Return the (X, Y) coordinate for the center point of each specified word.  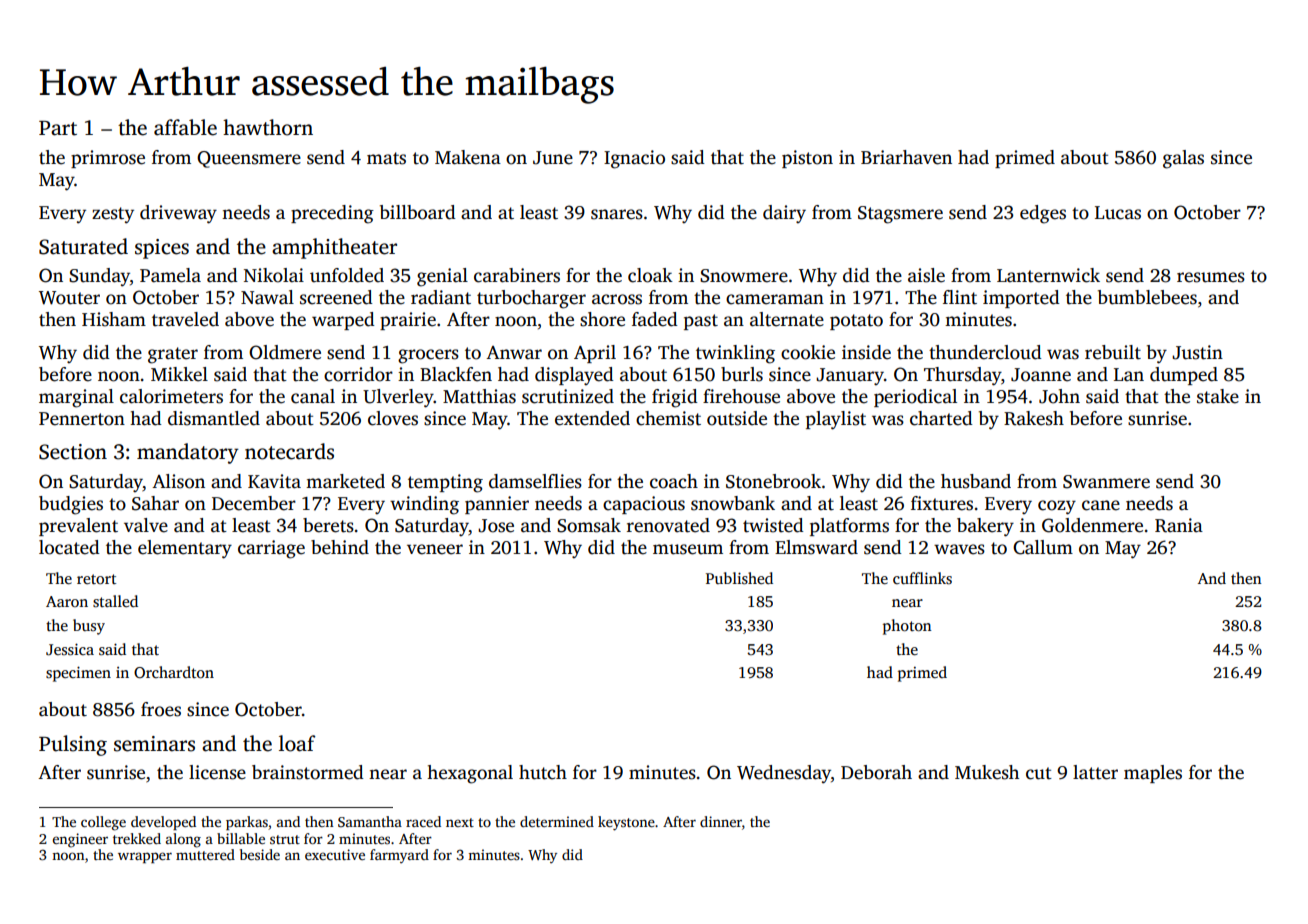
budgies (71, 505)
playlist (836, 420)
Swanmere (1106, 482)
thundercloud (985, 352)
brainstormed (308, 772)
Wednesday (784, 774)
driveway (178, 214)
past (701, 322)
